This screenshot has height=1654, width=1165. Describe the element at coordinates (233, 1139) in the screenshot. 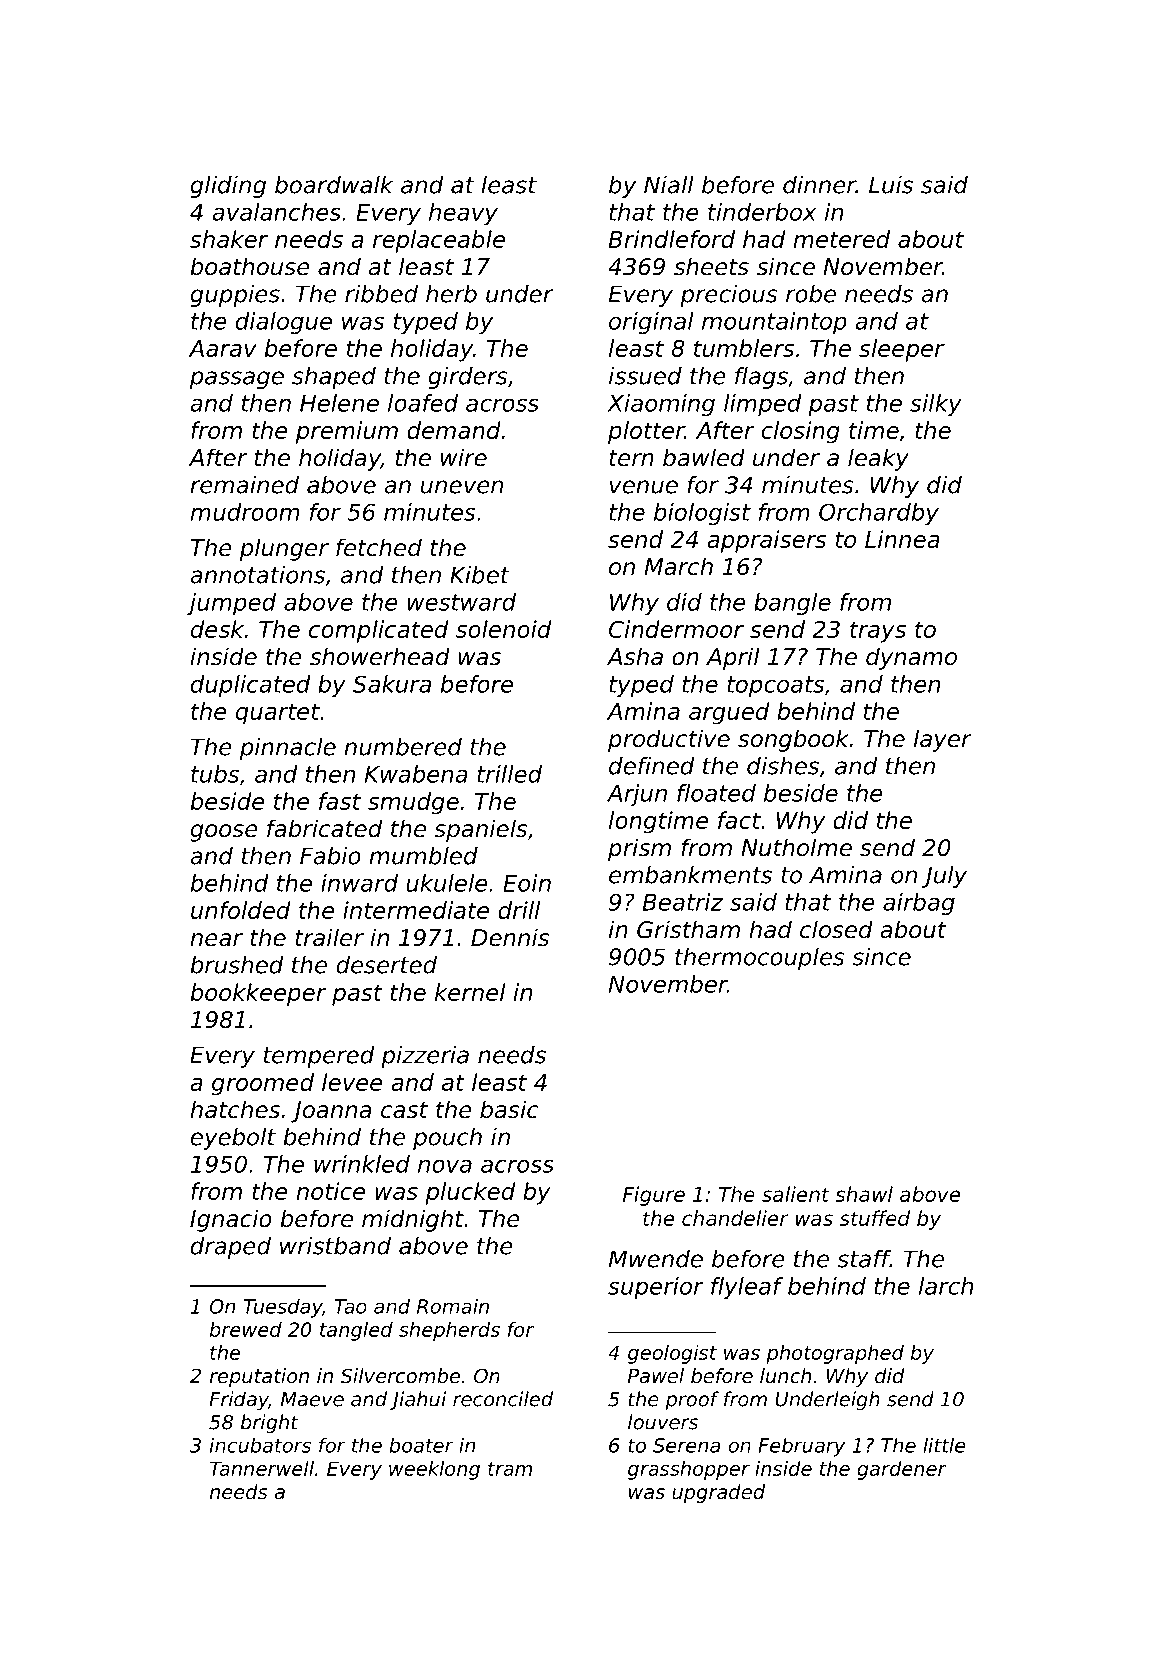

I see `eyebolt` at that location.
